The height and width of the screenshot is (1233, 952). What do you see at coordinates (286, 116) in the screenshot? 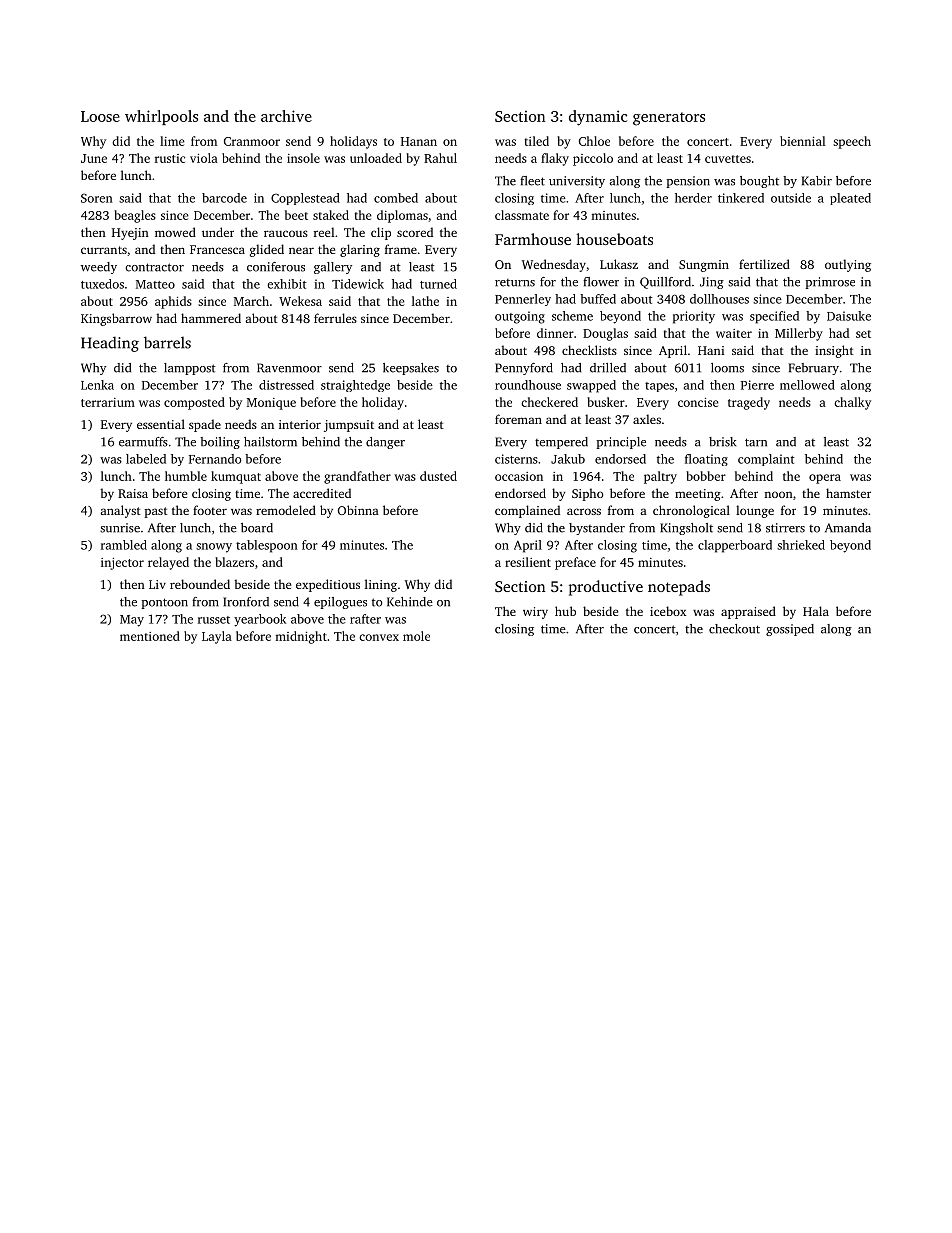
I see `archive` at bounding box center [286, 116].
